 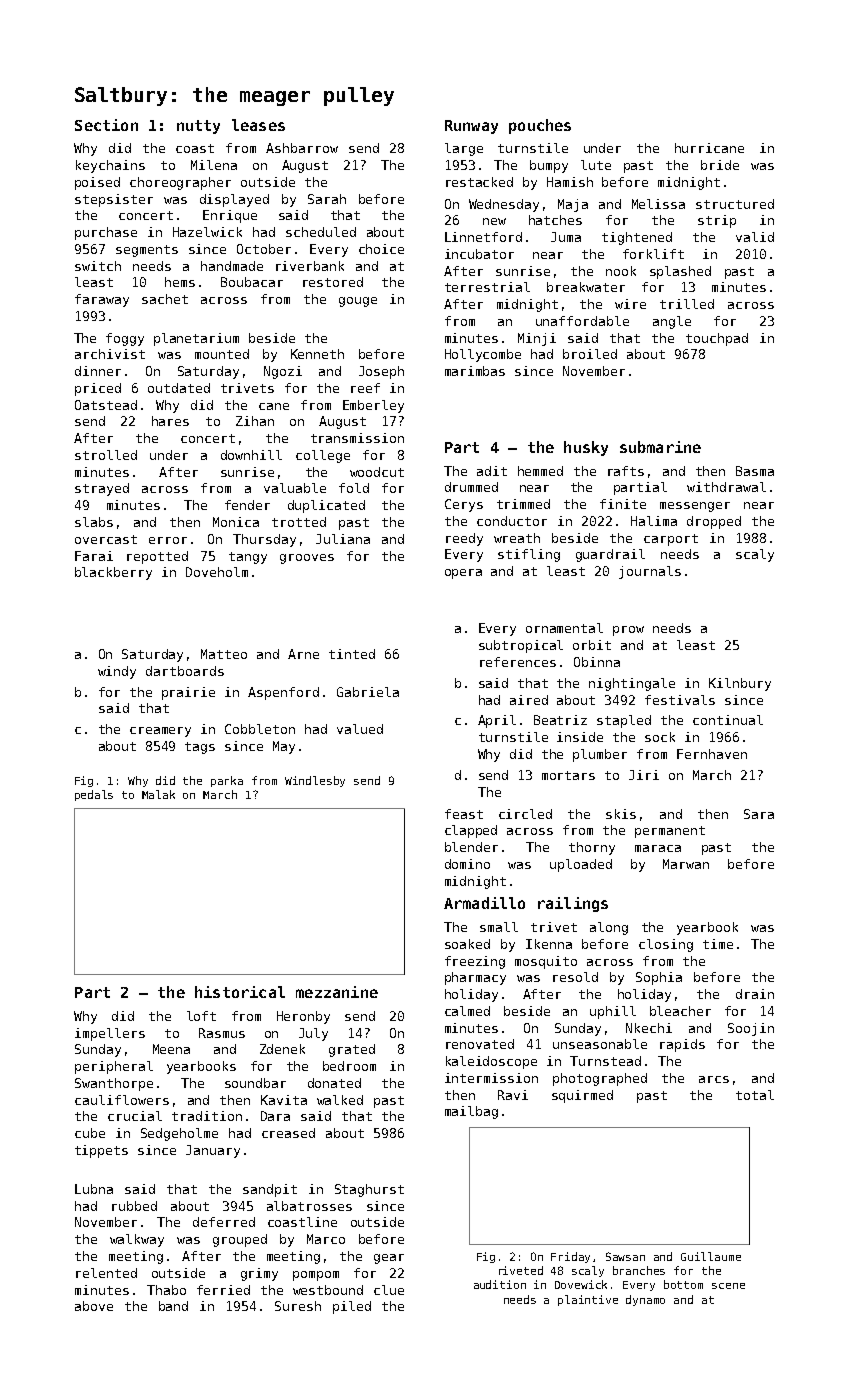 I want to click on band, so click(x=173, y=1306).
